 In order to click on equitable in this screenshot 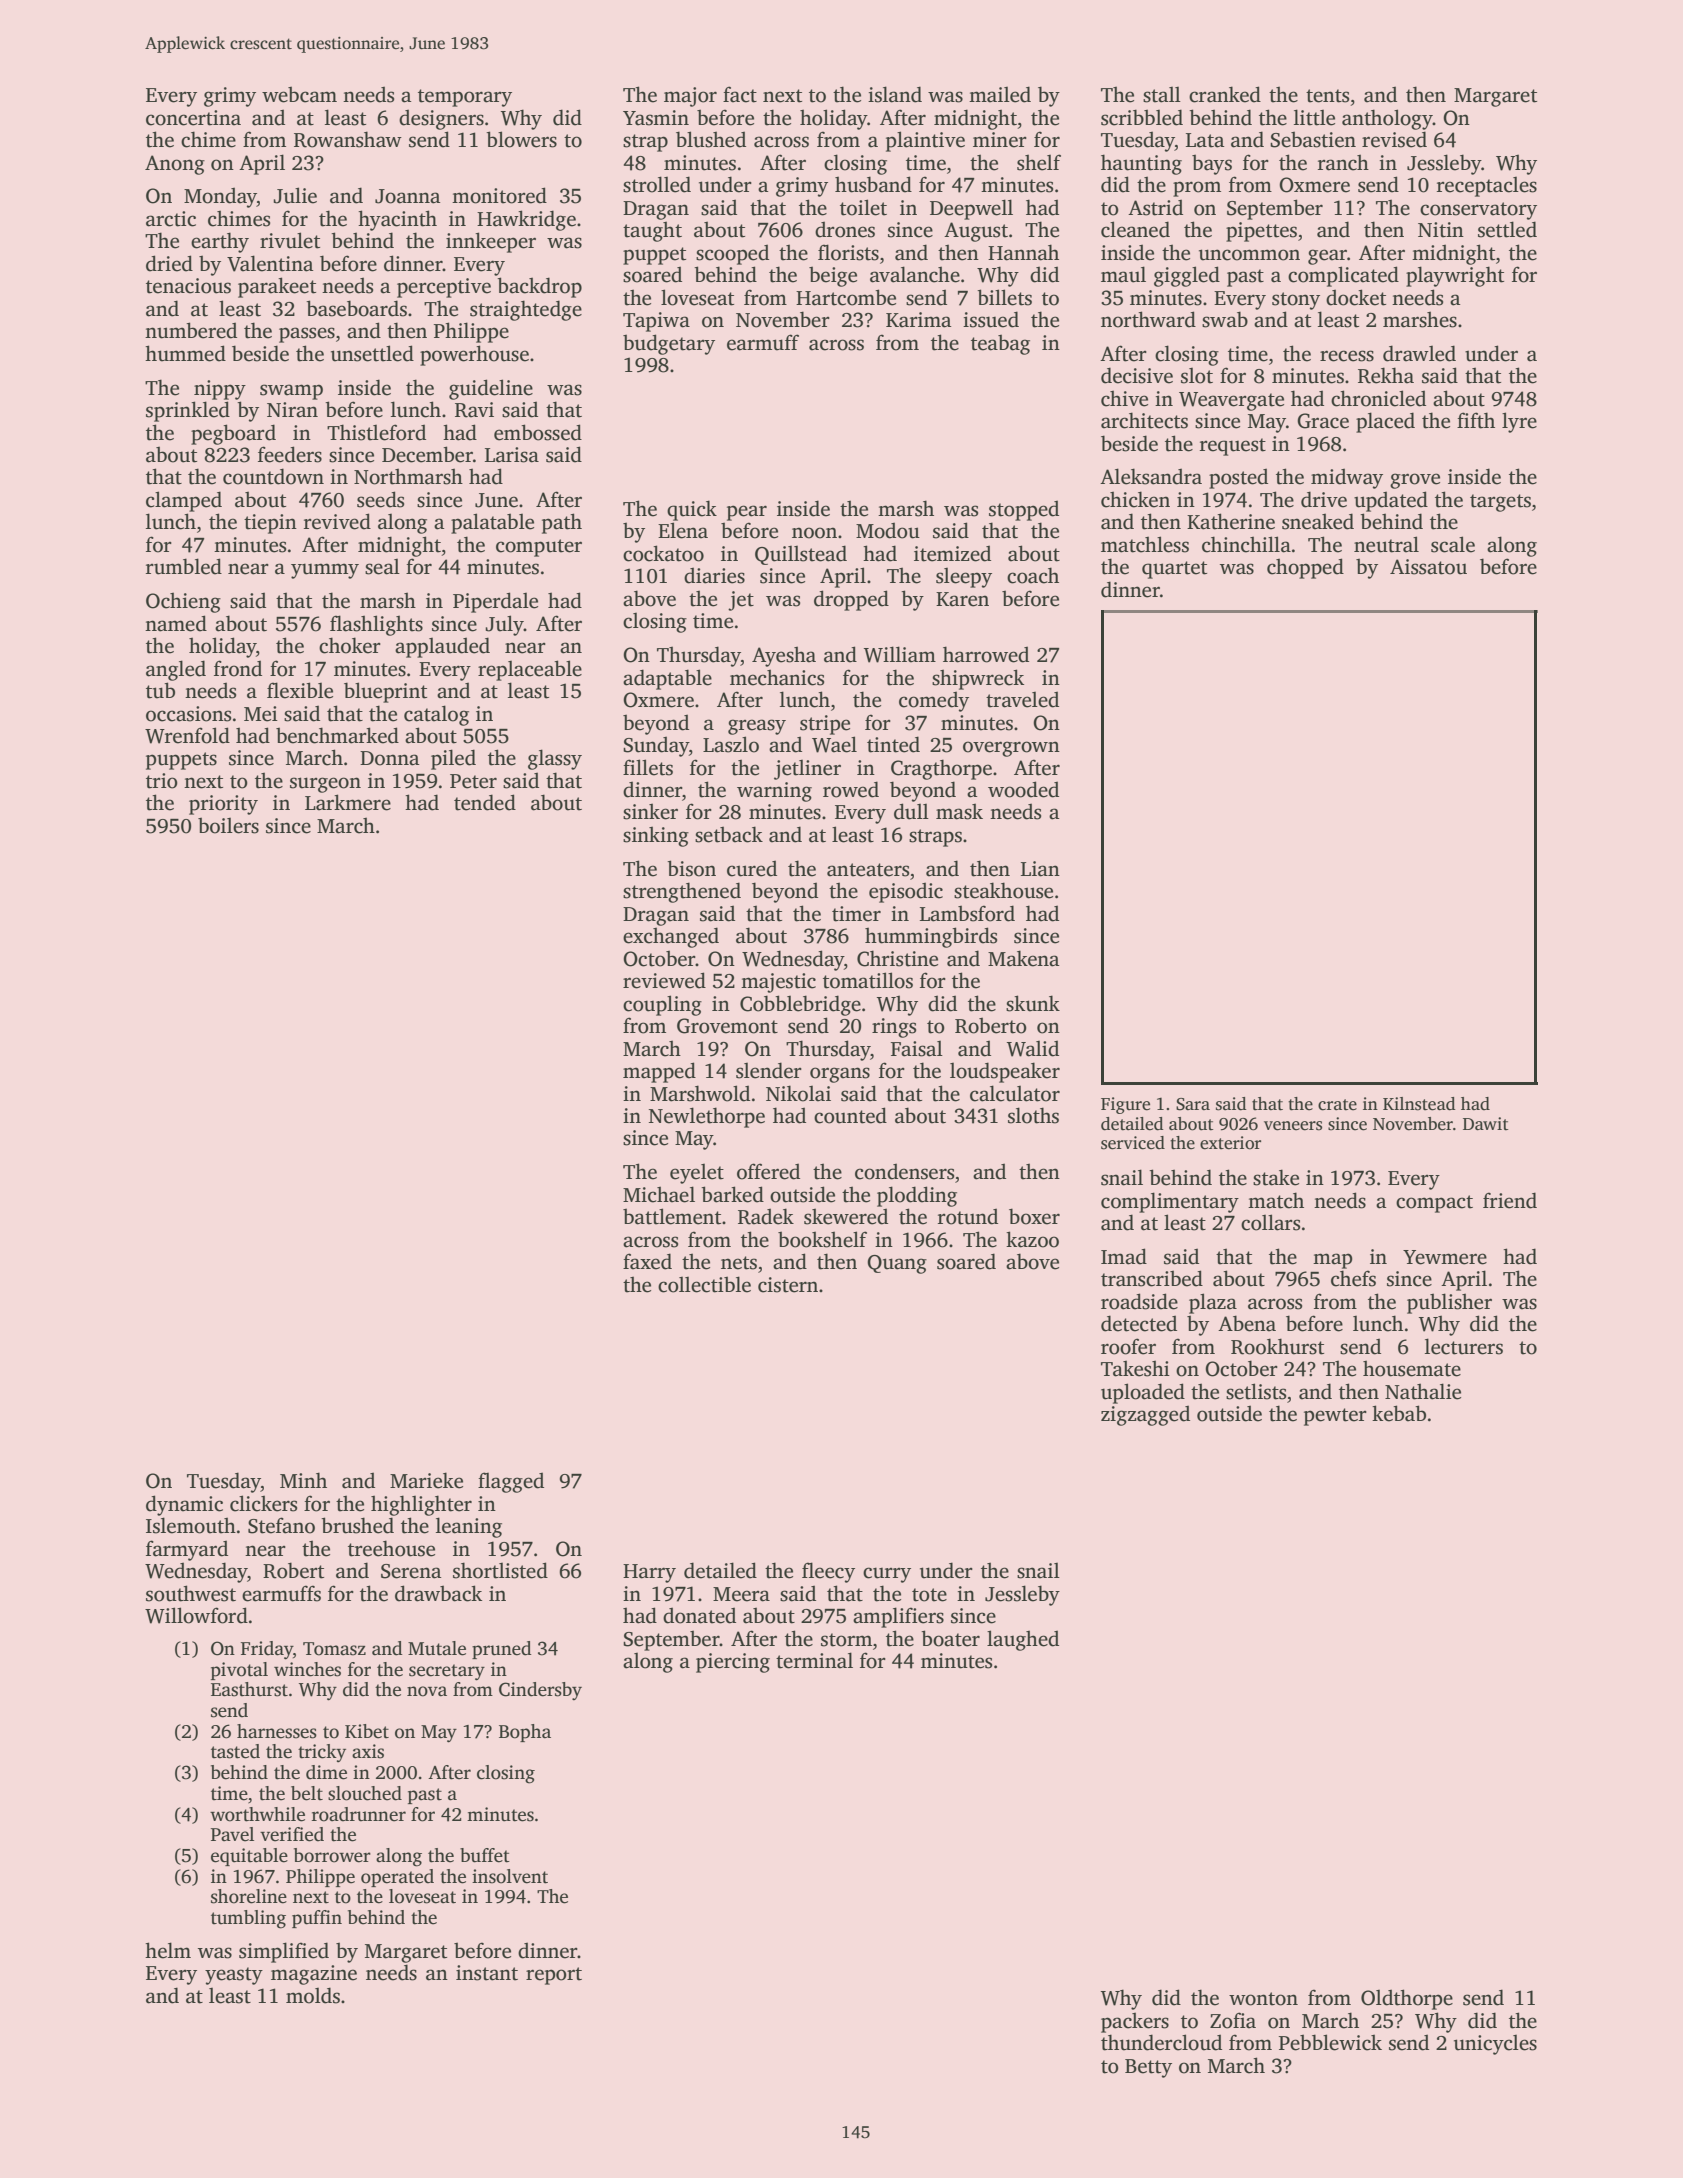, I will do `click(249, 1857)`.
